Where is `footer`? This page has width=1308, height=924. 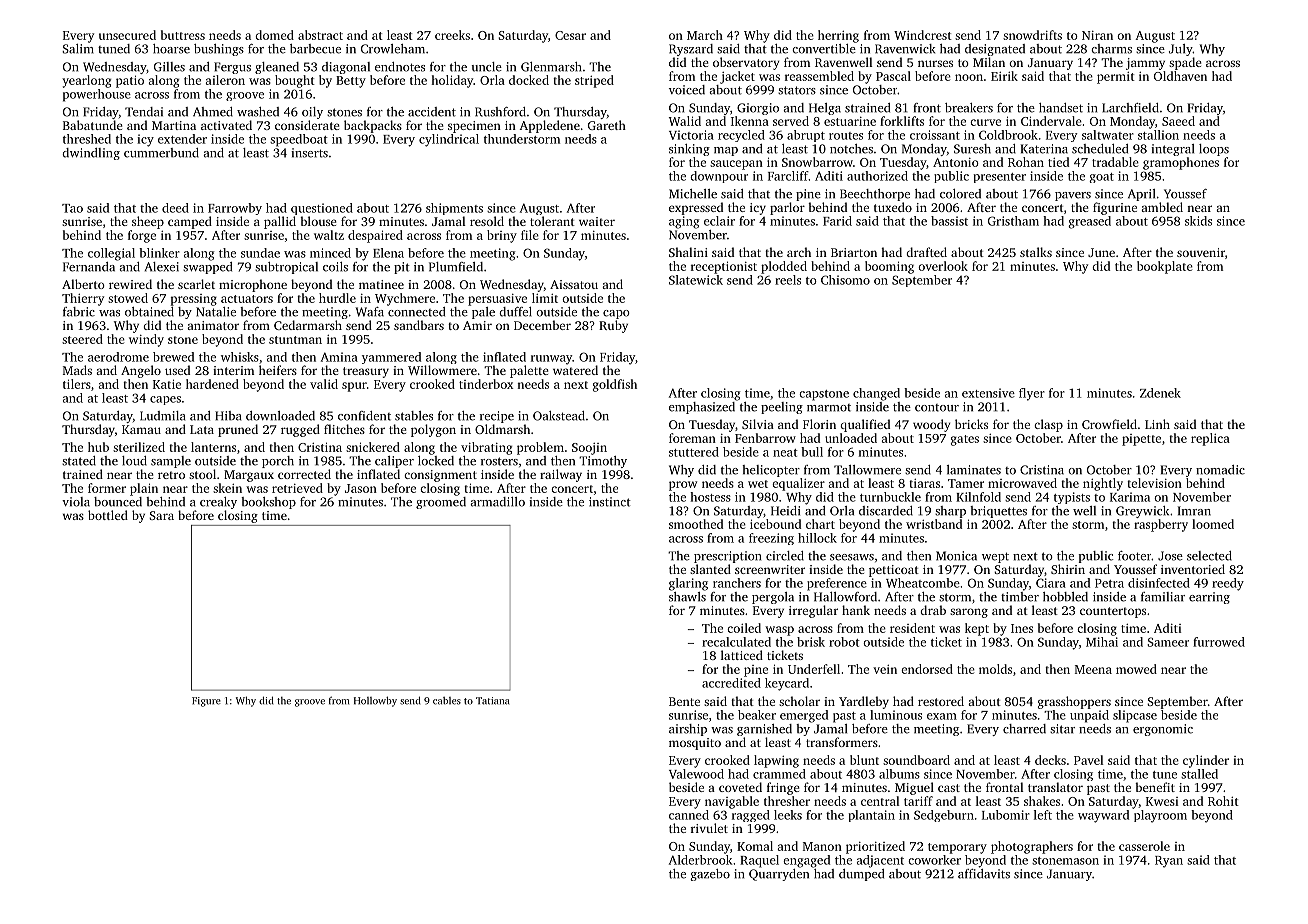 footer is located at coordinates (1134, 556).
